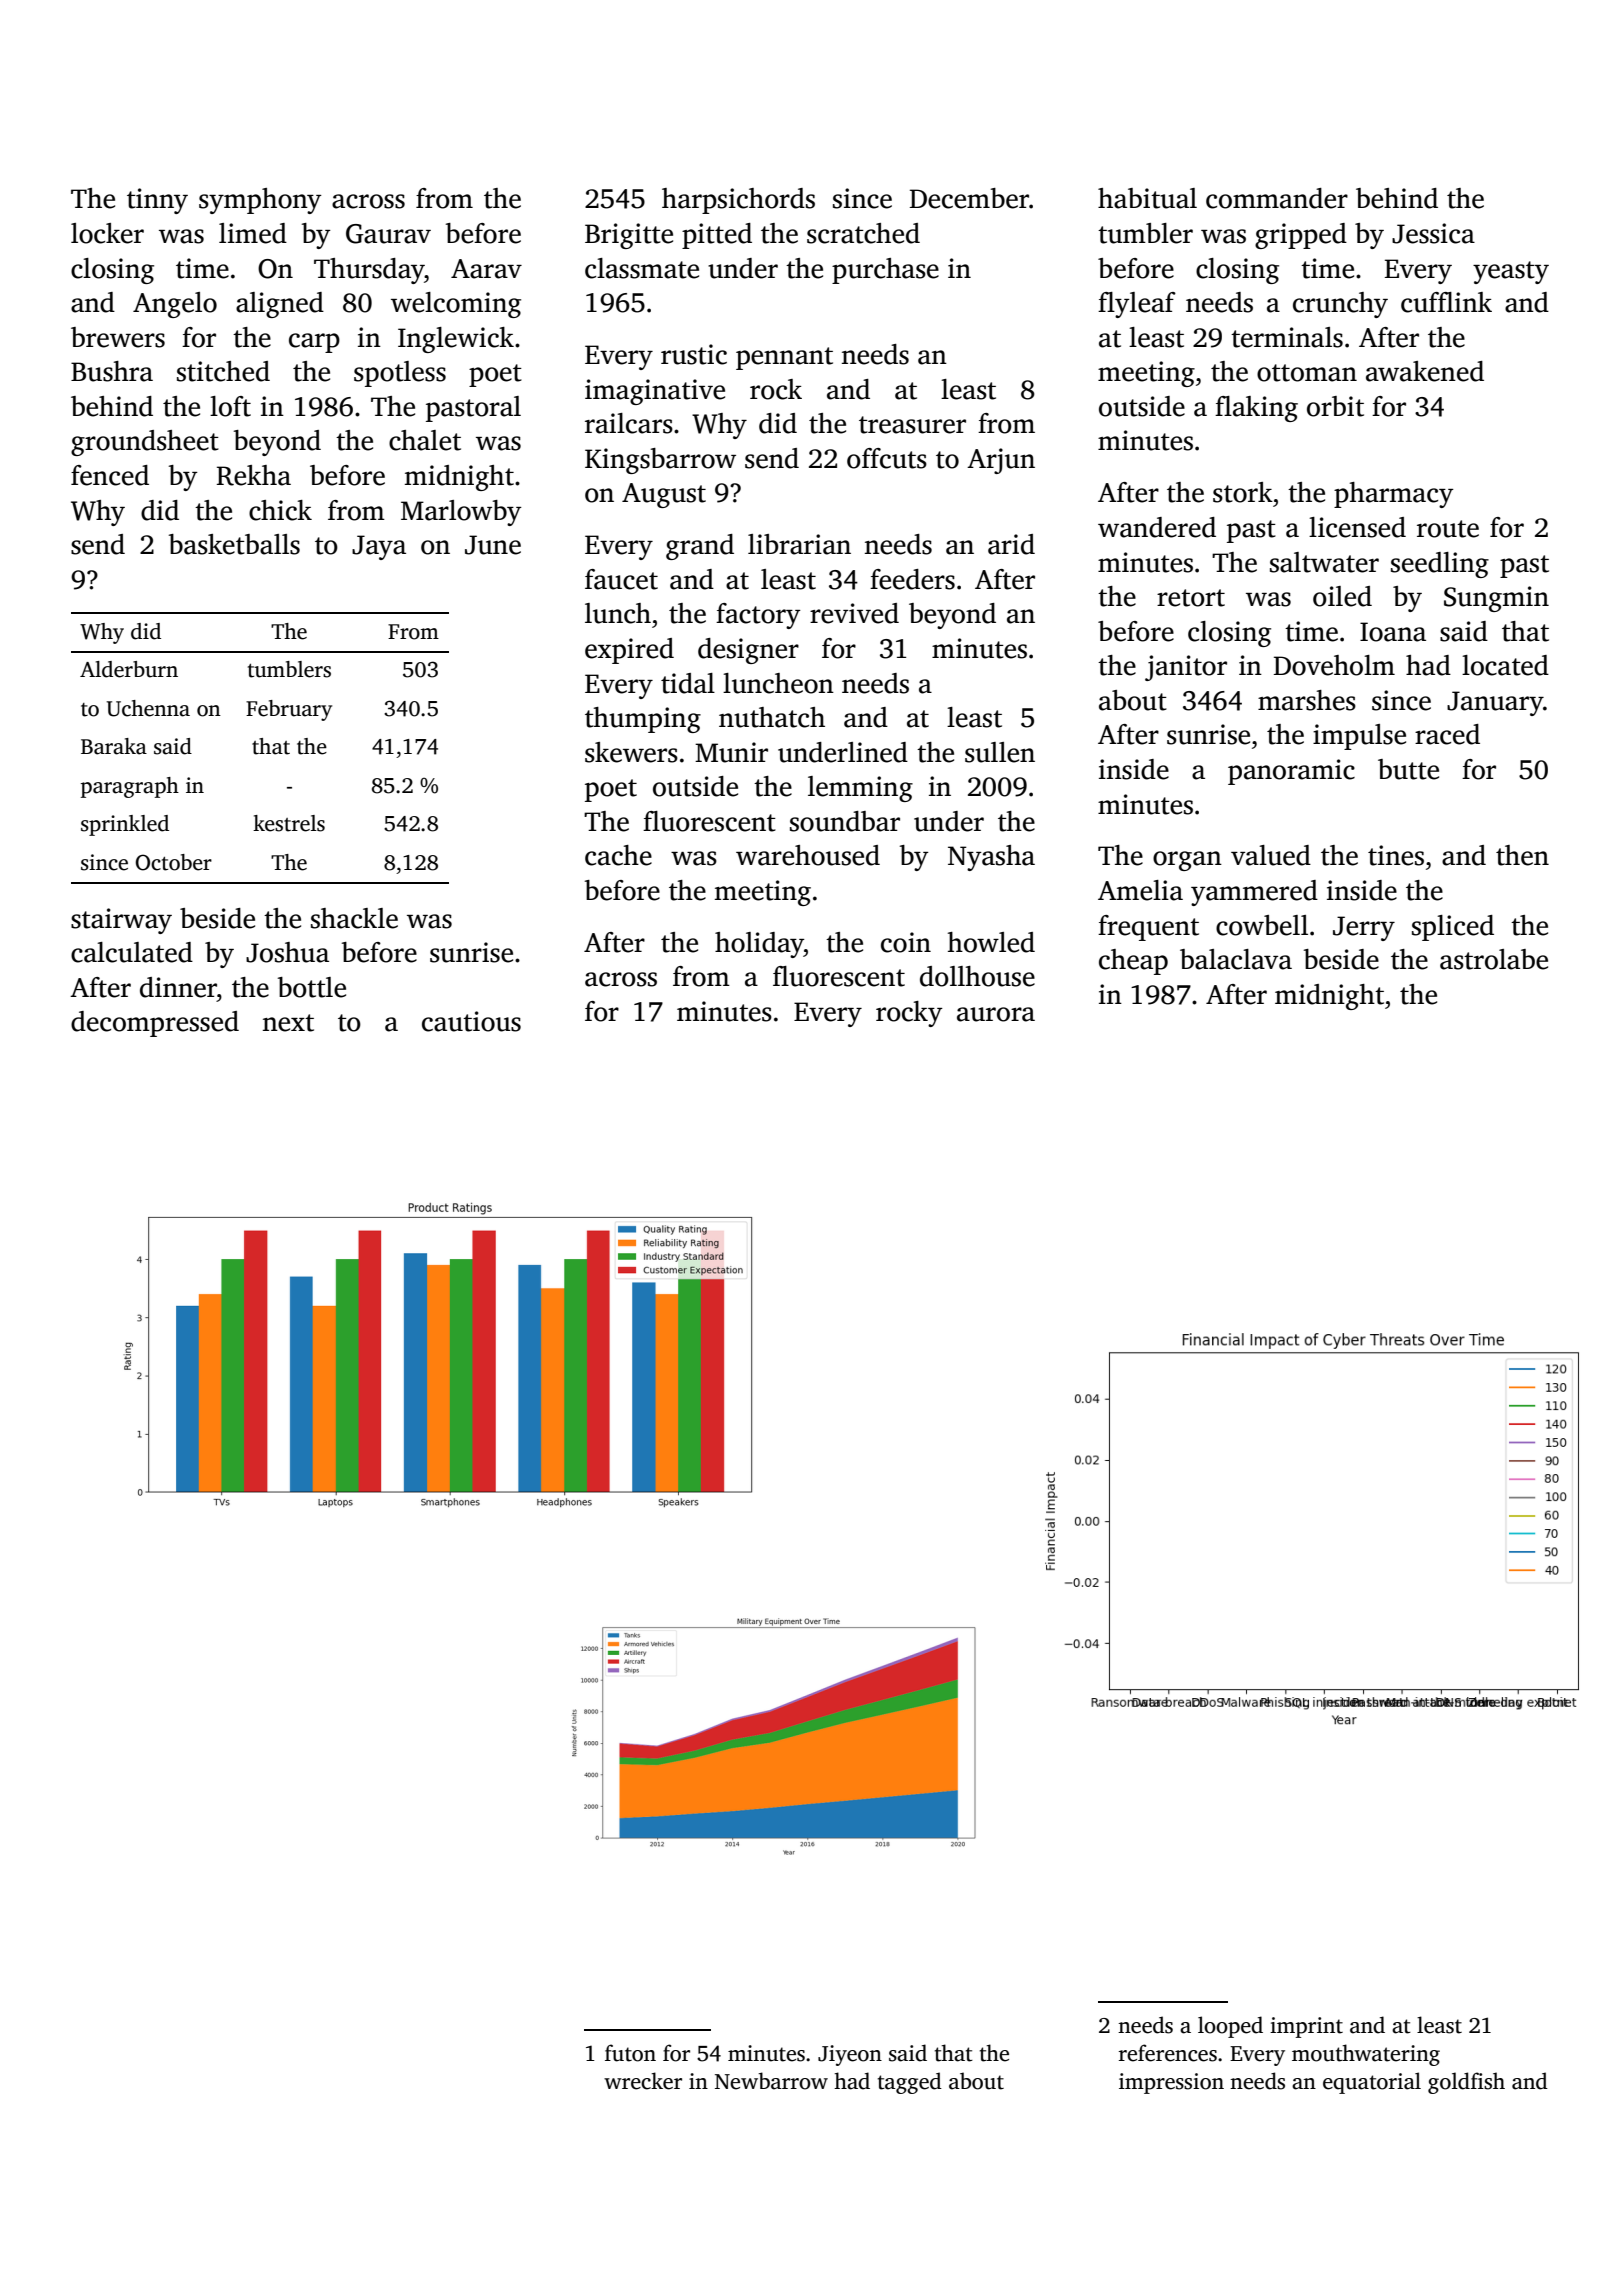 Image resolution: width=1620 pixels, height=2292 pixels. I want to click on treasurer, so click(912, 425).
